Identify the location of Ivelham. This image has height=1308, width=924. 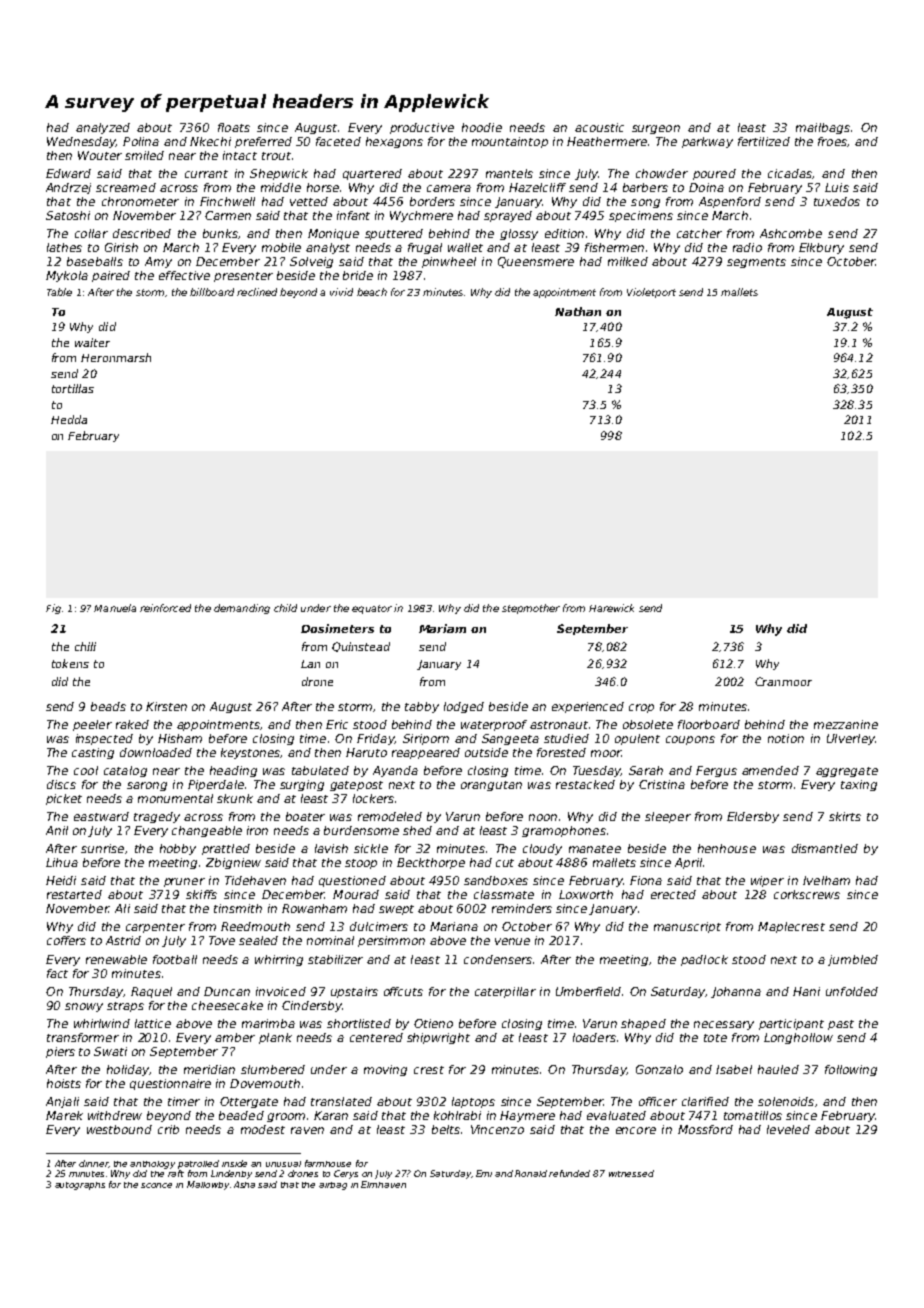
(826, 880).
